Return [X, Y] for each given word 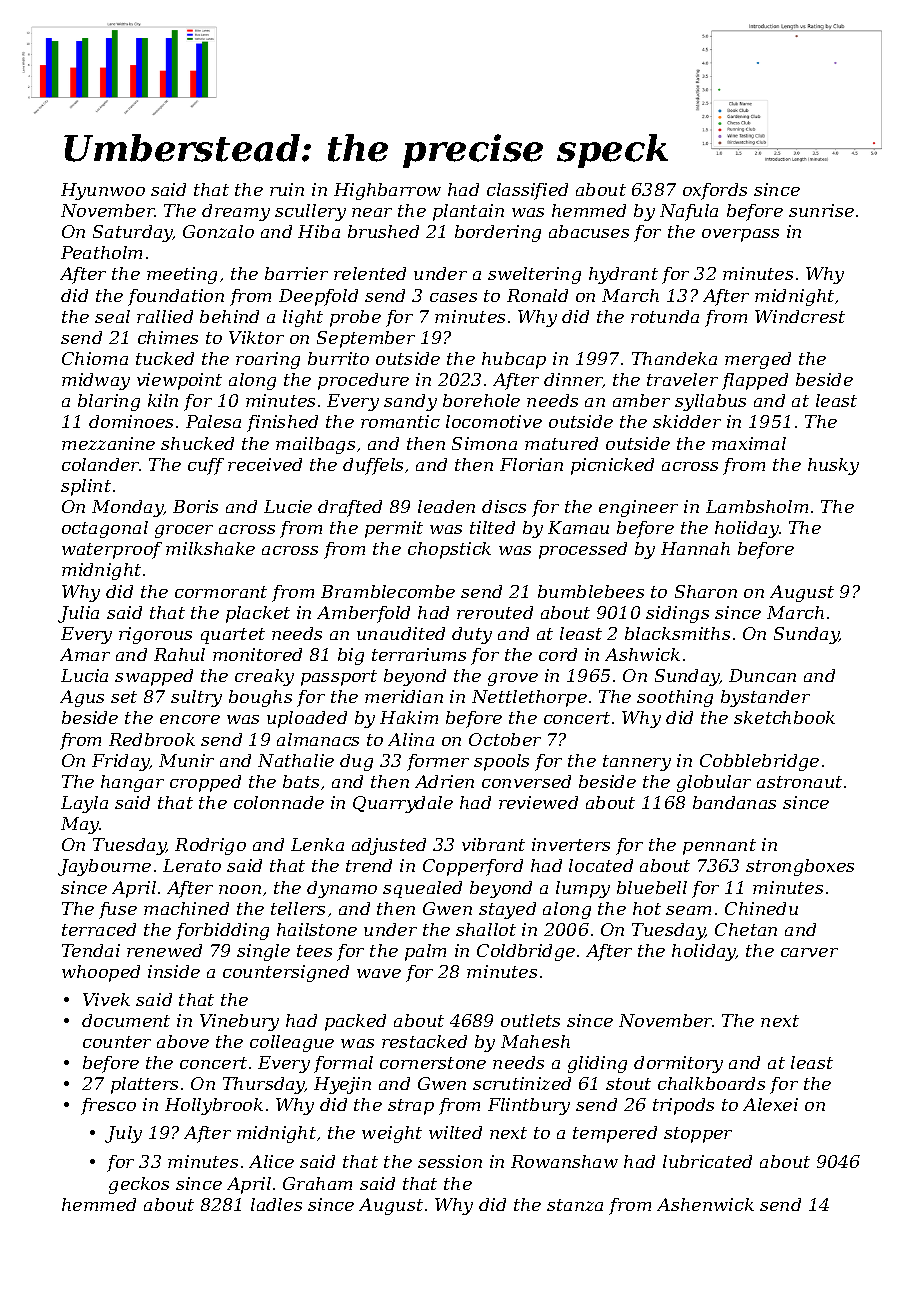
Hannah [695, 548]
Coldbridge [526, 952]
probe [355, 318]
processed [583, 550]
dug [356, 762]
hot [647, 908]
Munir [186, 760]
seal [112, 316]
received [265, 464]
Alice [271, 1161]
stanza [575, 1205]
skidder [687, 421]
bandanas [734, 802]
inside [174, 971]
